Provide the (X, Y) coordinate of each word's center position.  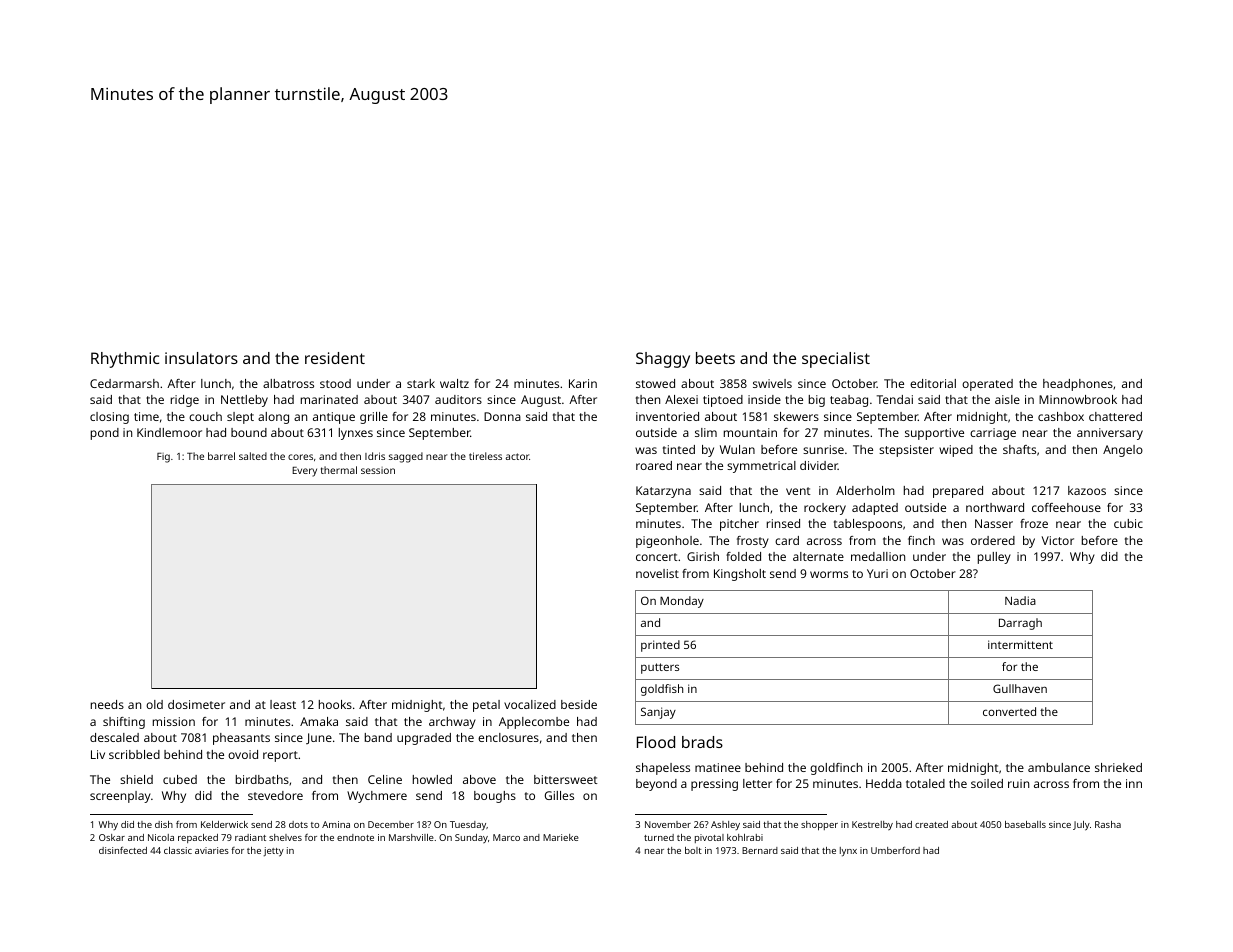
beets (715, 358)
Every (304, 472)
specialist (836, 360)
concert (657, 557)
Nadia (1020, 600)
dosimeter (196, 704)
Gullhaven (1020, 688)
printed (660, 646)
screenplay (120, 797)
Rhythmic (125, 360)
